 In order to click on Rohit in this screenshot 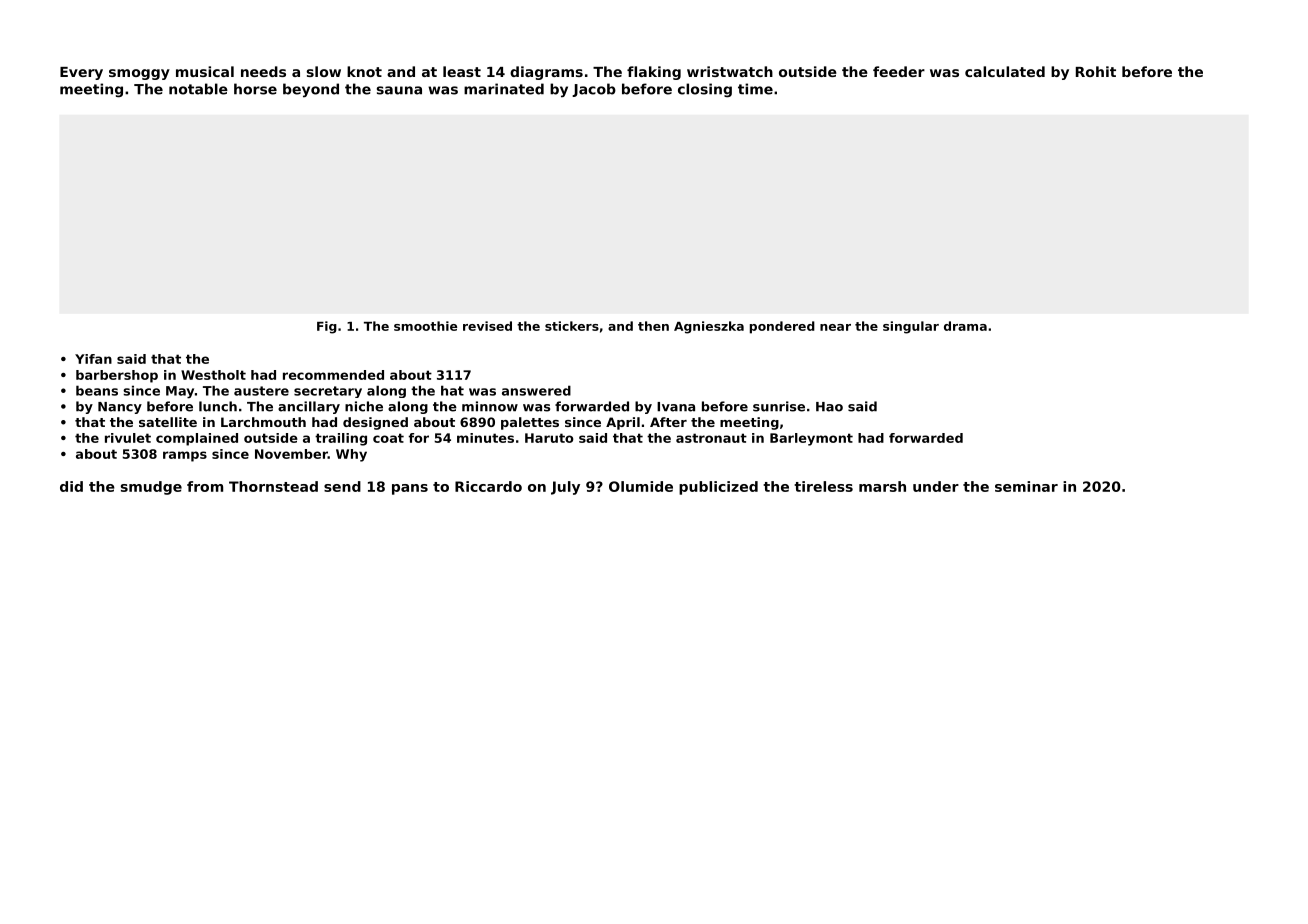, I will do `click(1096, 71)`.
